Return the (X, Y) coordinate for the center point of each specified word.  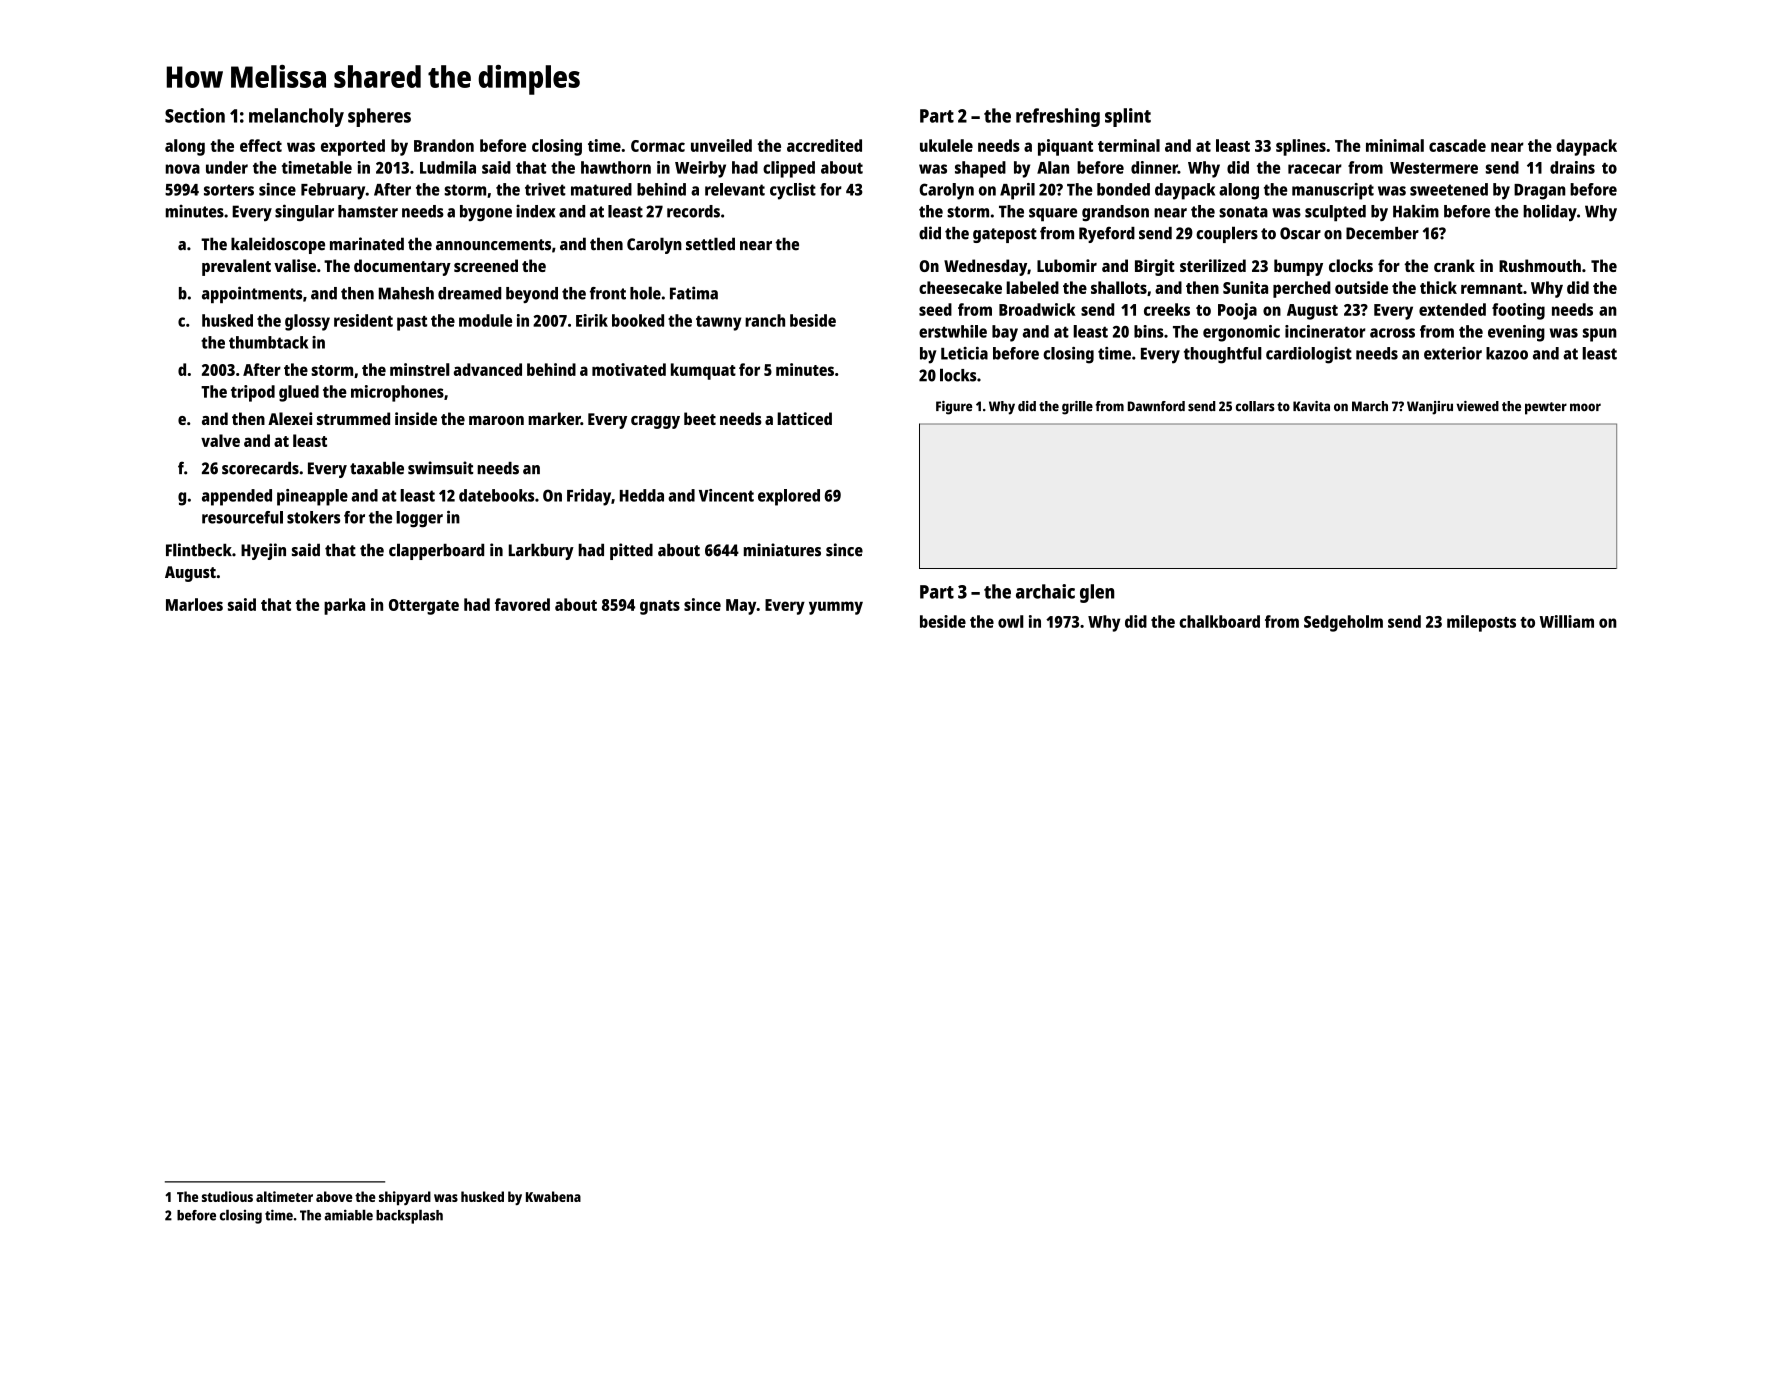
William (1567, 621)
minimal (1395, 145)
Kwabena (553, 1196)
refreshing (1058, 117)
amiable (348, 1215)
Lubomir (1067, 265)
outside (1361, 287)
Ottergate (424, 607)
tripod (253, 393)
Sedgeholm (1343, 623)
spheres (379, 117)
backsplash (409, 1216)
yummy (836, 608)
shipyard (405, 1198)
